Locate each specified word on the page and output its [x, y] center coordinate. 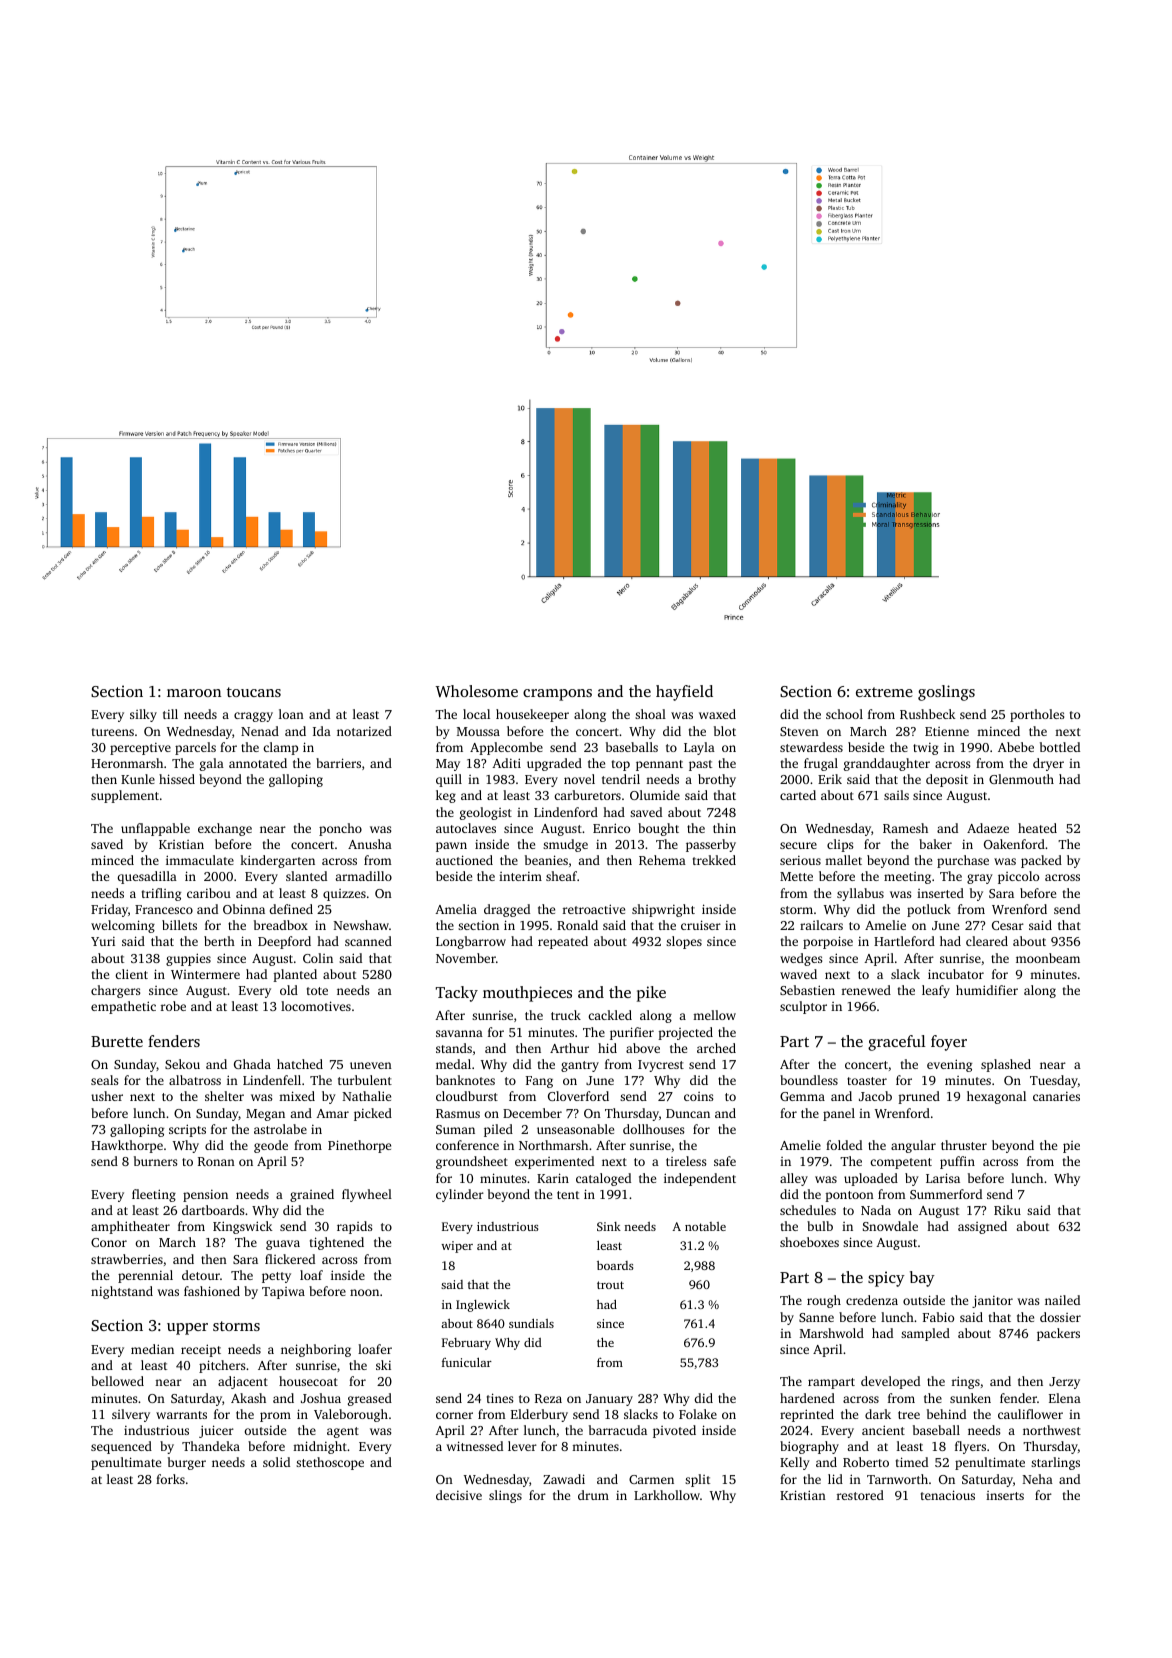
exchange [225, 829]
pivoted [674, 1431]
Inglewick [483, 1306]
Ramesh [905, 828]
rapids [355, 1227]
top [621, 765]
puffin [957, 1162]
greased [370, 1399]
